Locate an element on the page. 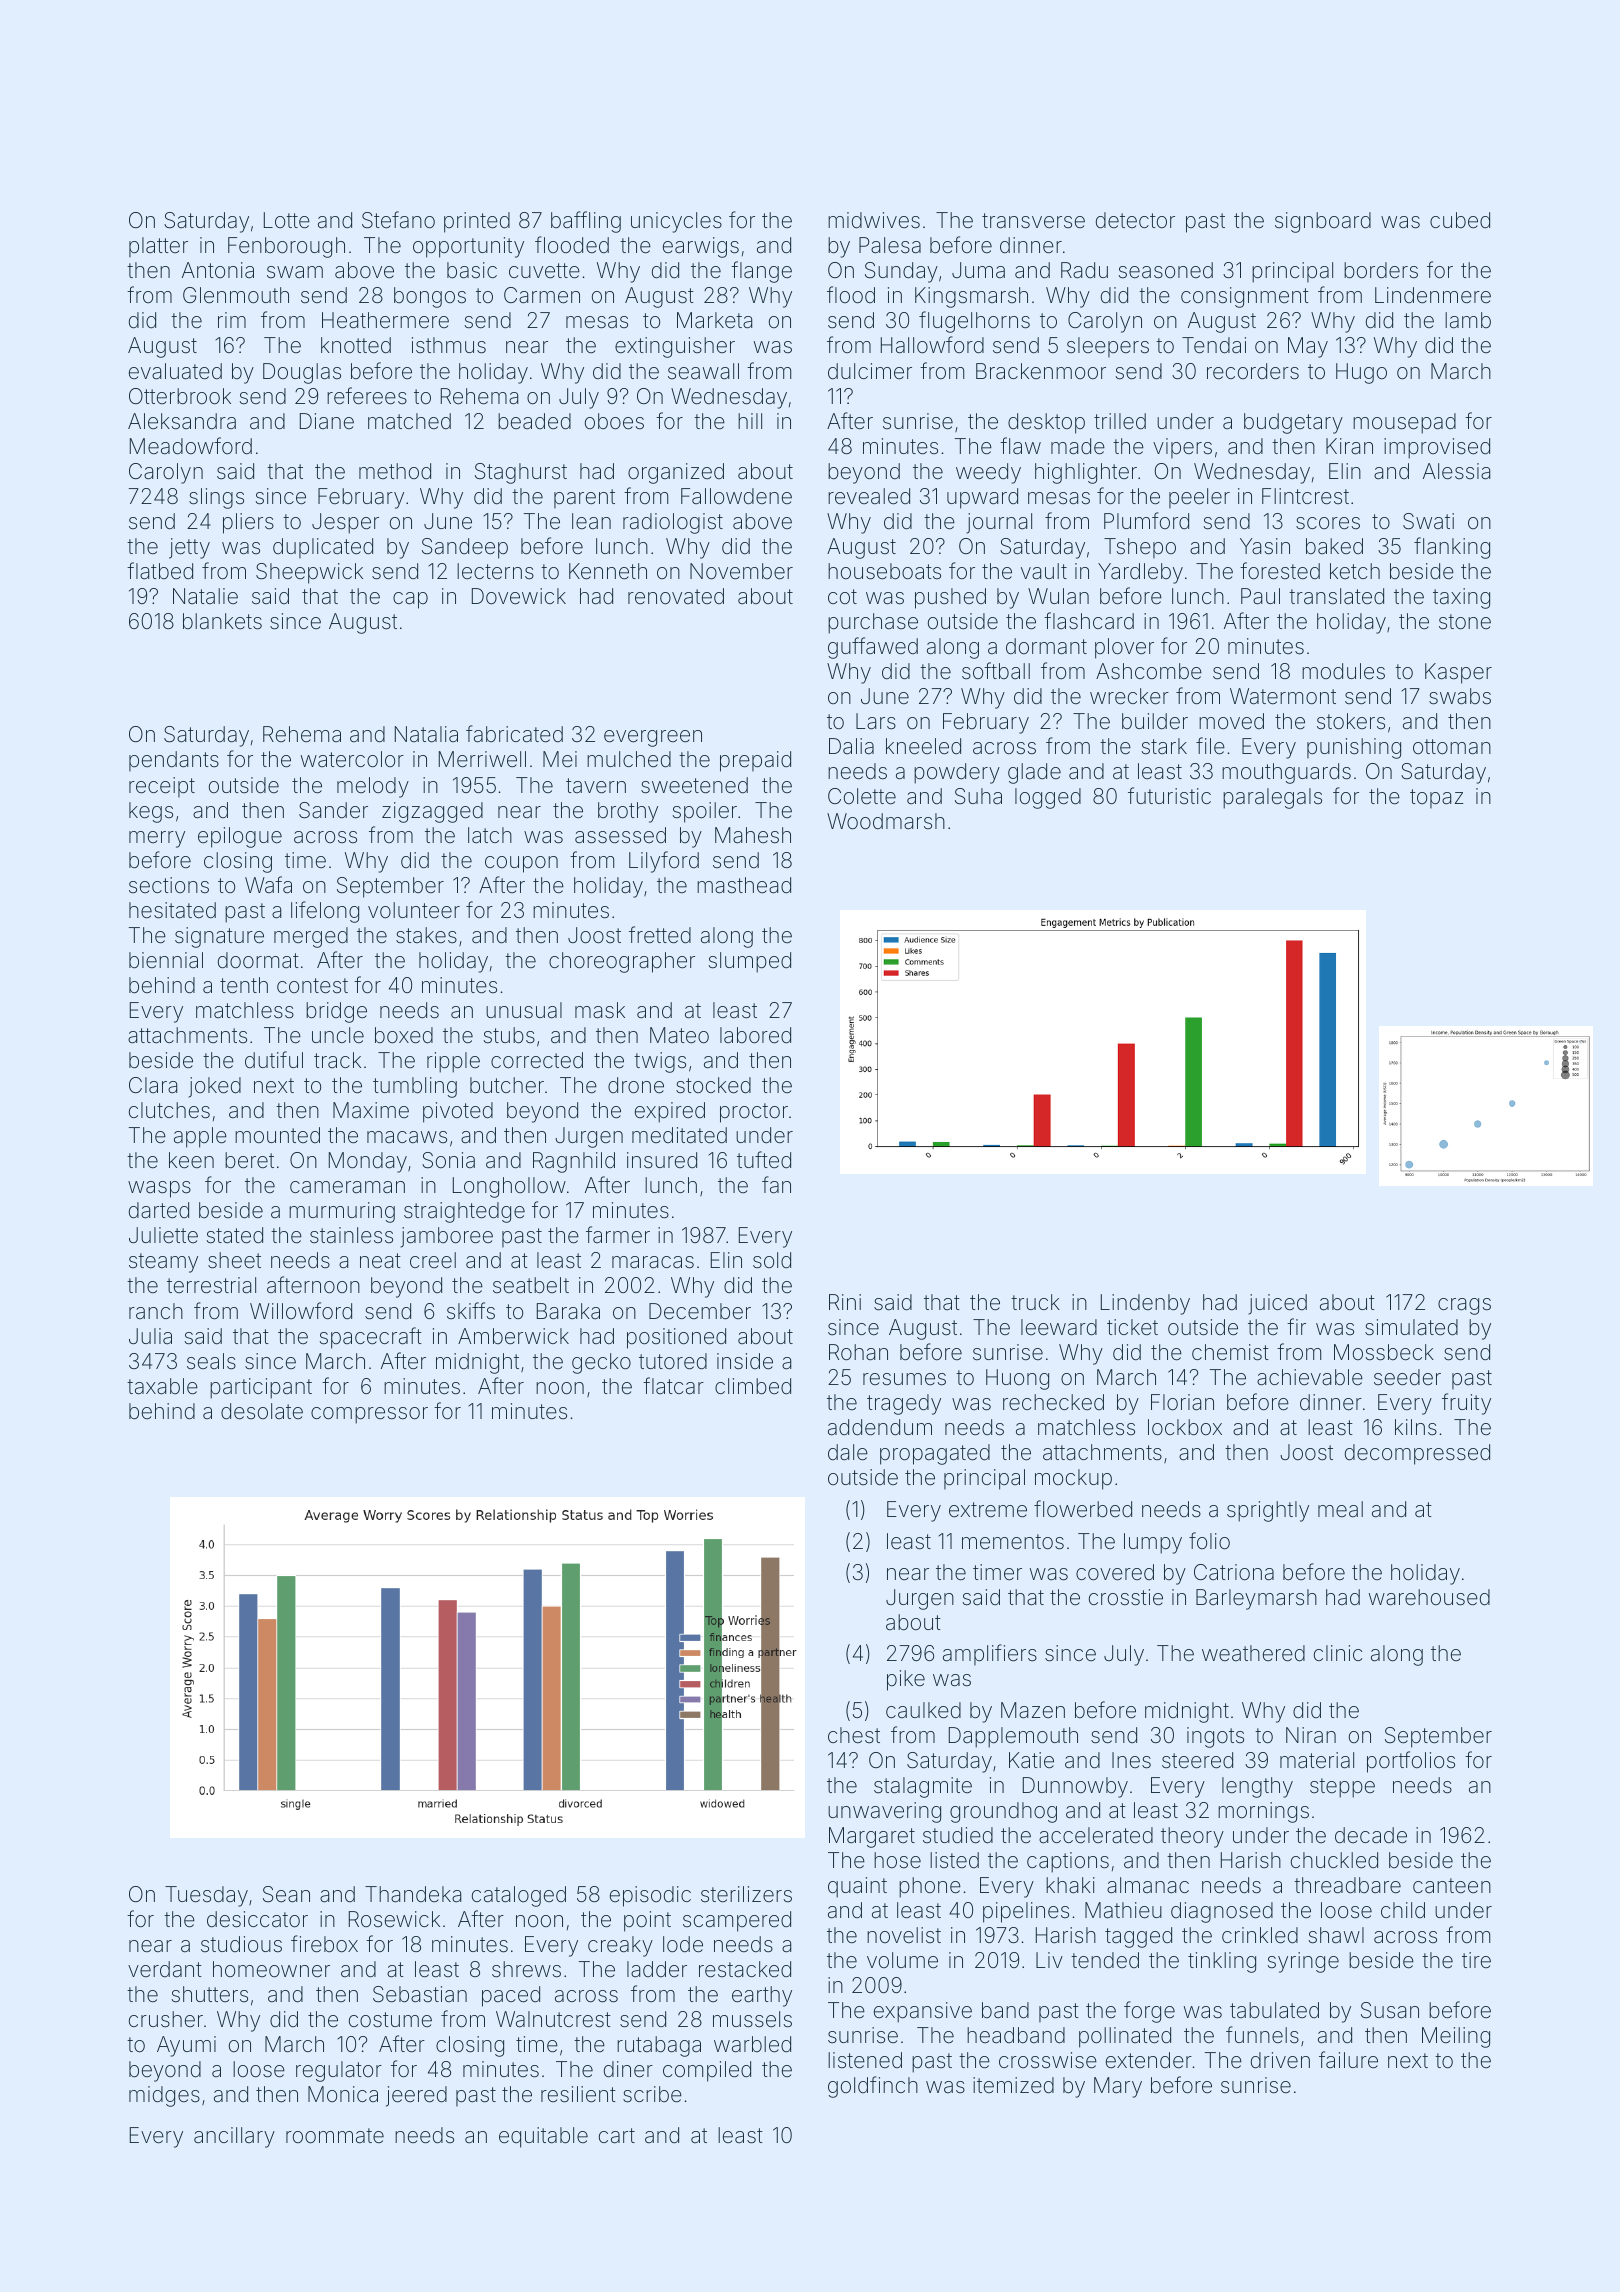  verdant is located at coordinates (165, 1969).
